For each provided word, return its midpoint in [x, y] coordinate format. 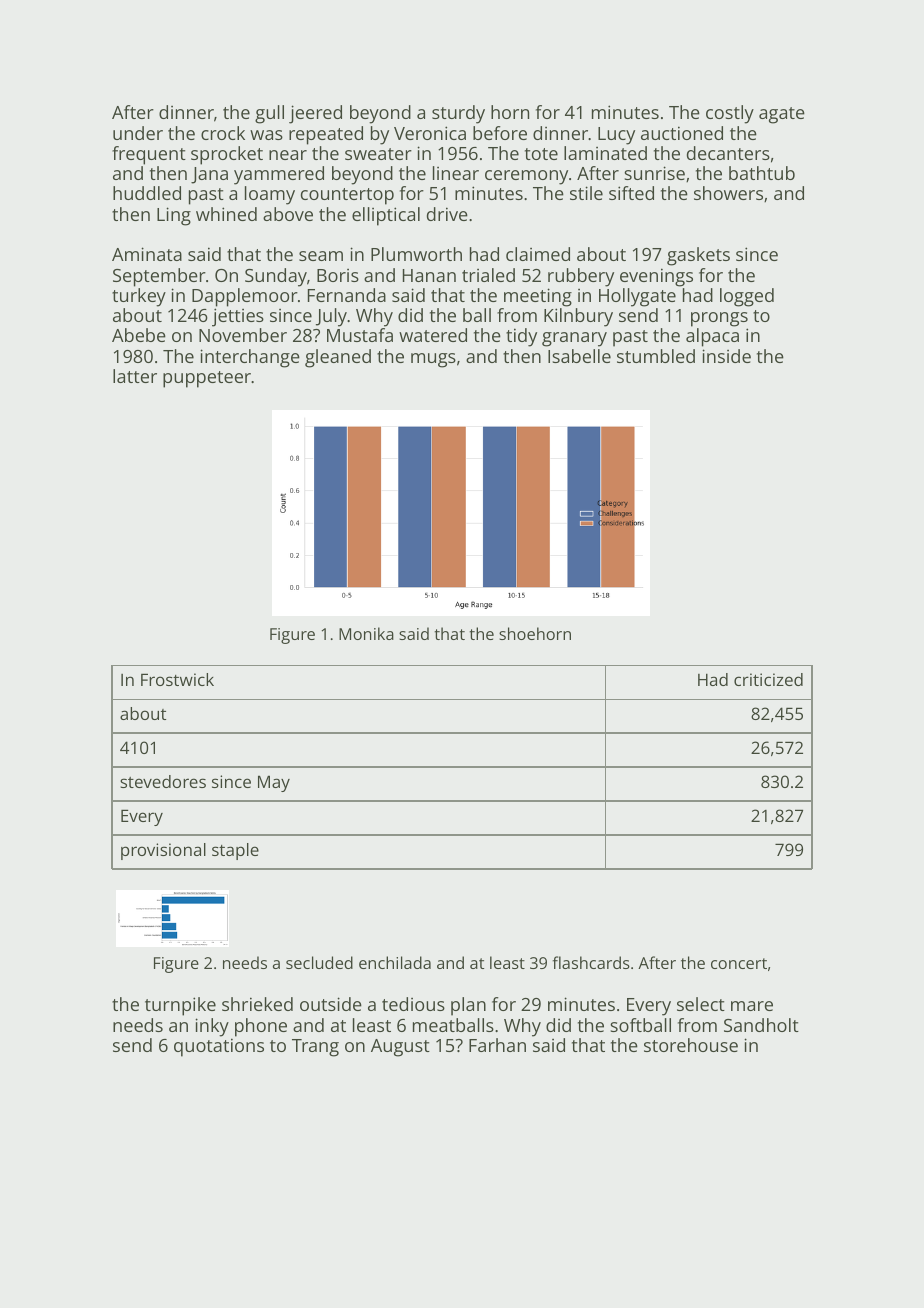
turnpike [180, 1006]
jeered [315, 114]
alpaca [712, 337]
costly [730, 114]
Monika [366, 633]
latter [135, 376]
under [138, 133]
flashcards [591, 962]
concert [739, 963]
